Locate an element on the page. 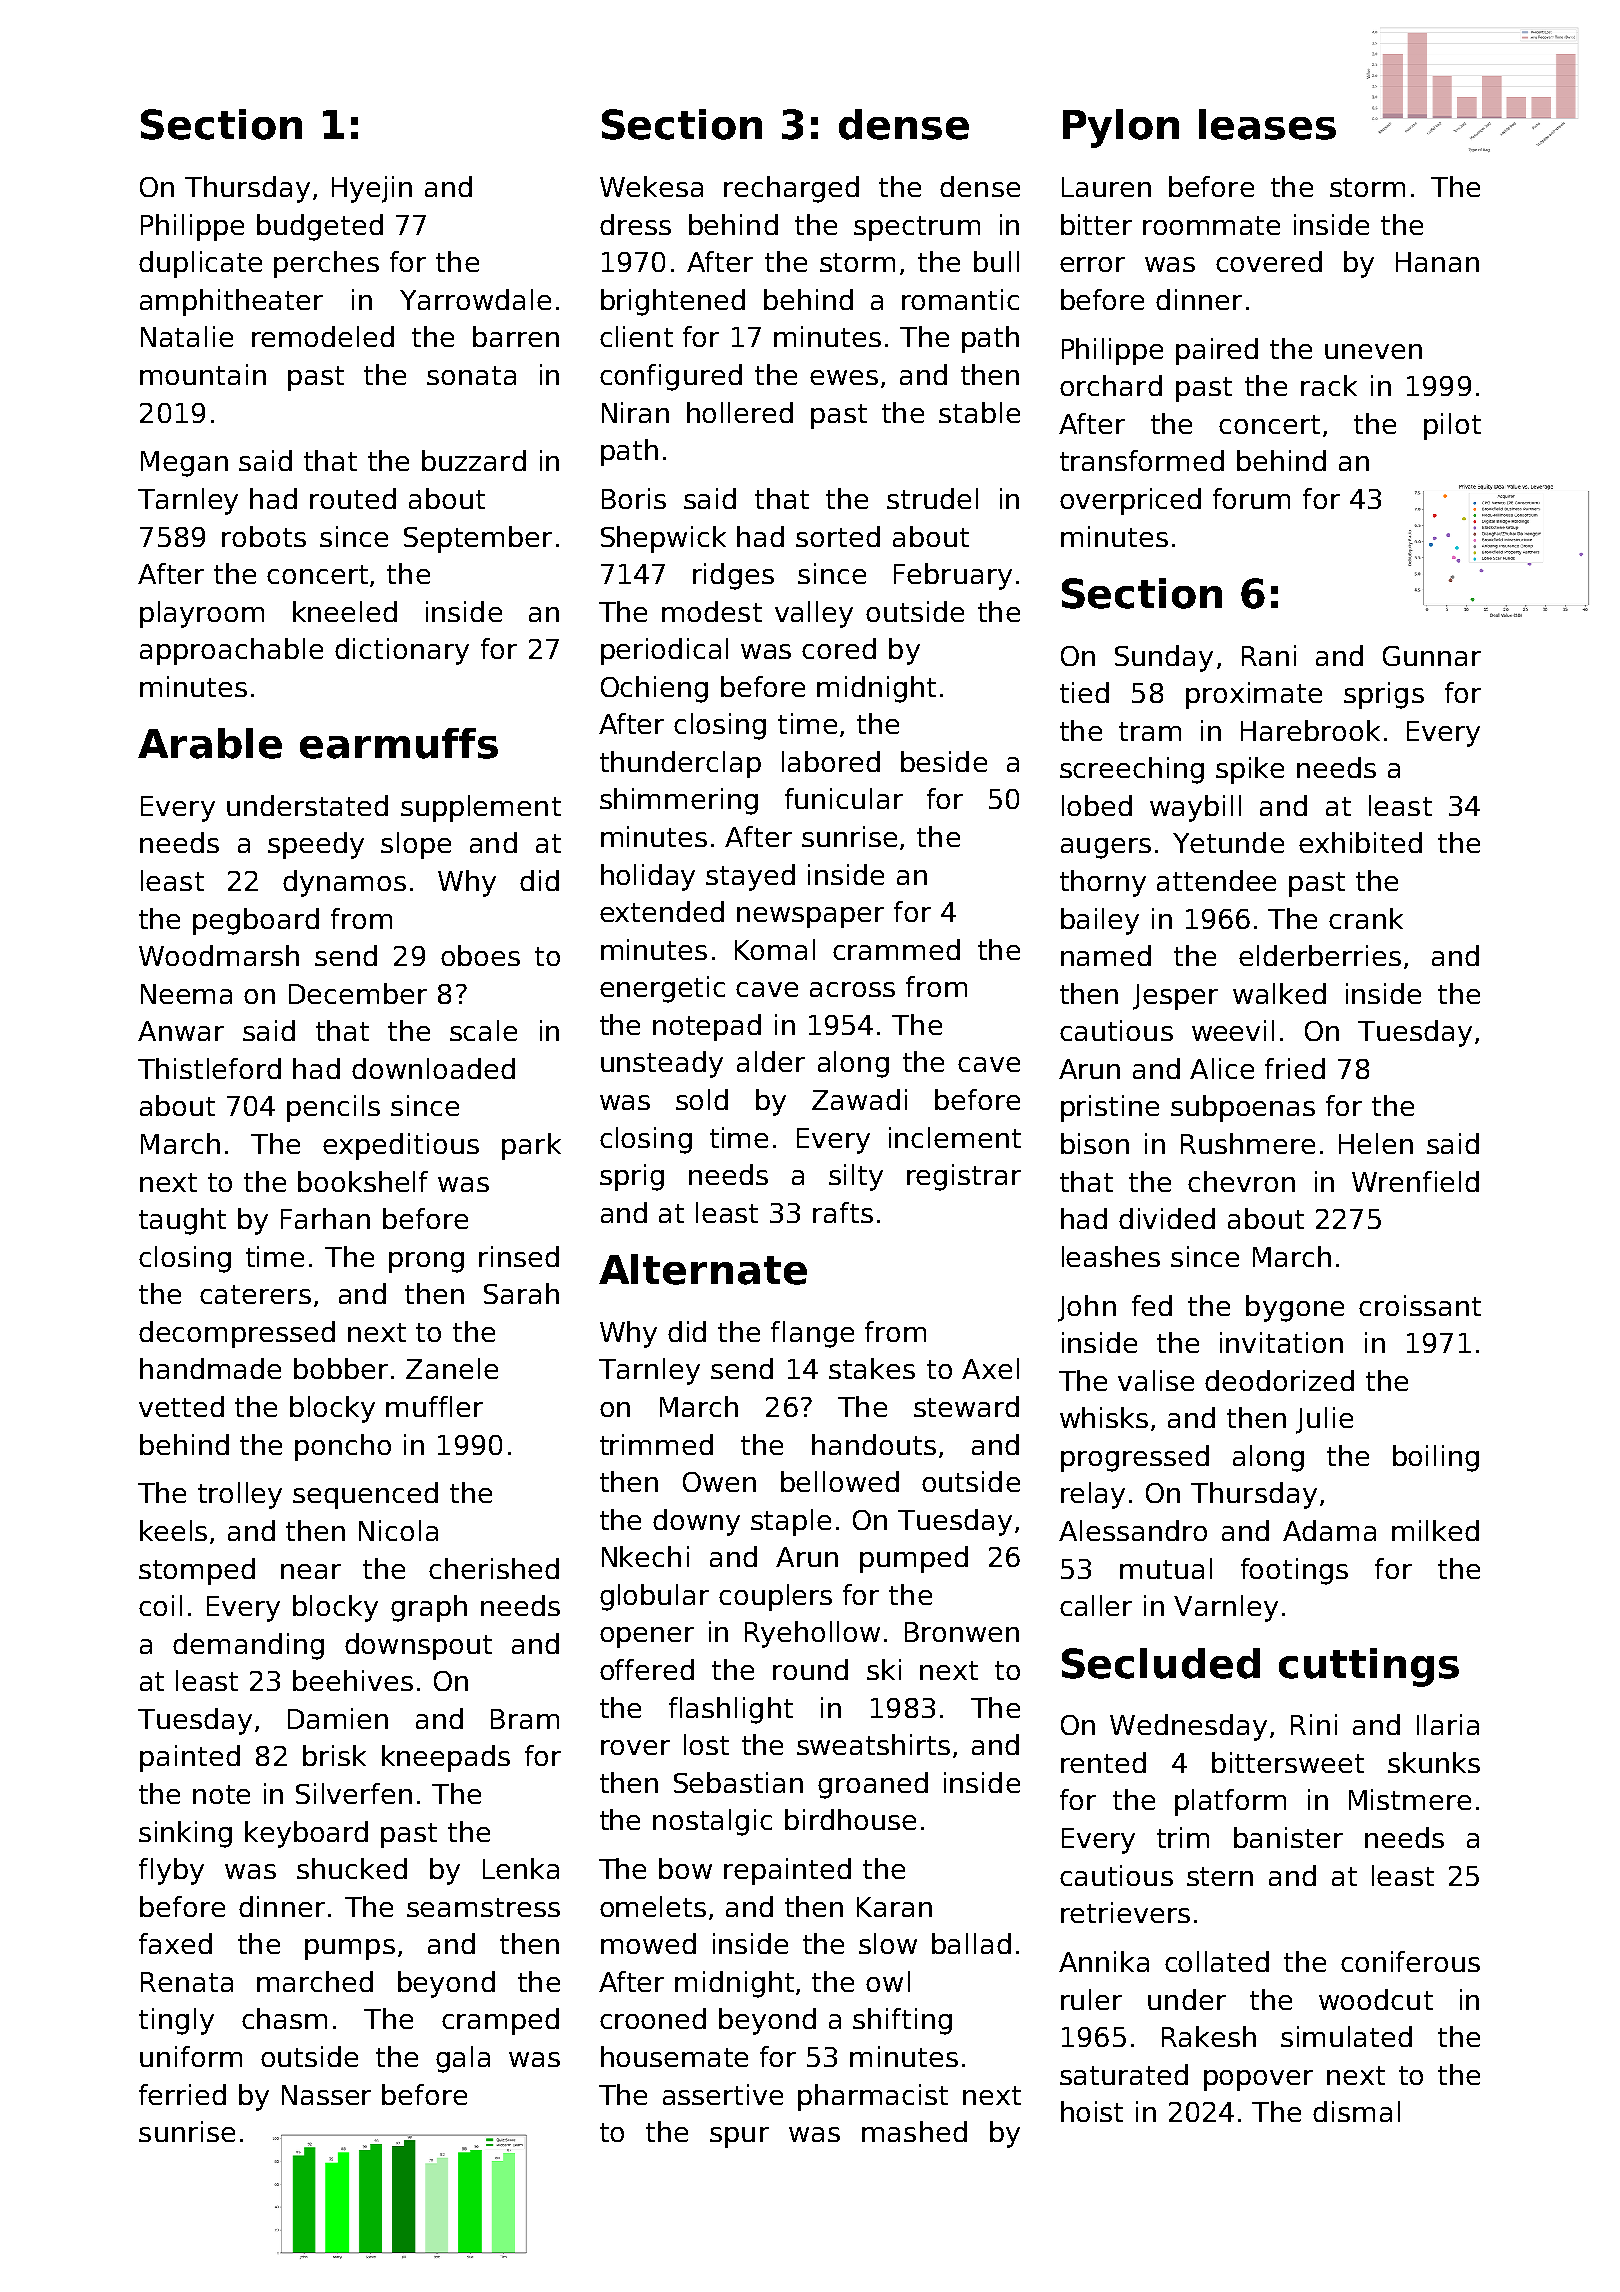 The height and width of the document is (2292, 1620). Gunnar is located at coordinates (1432, 656).
